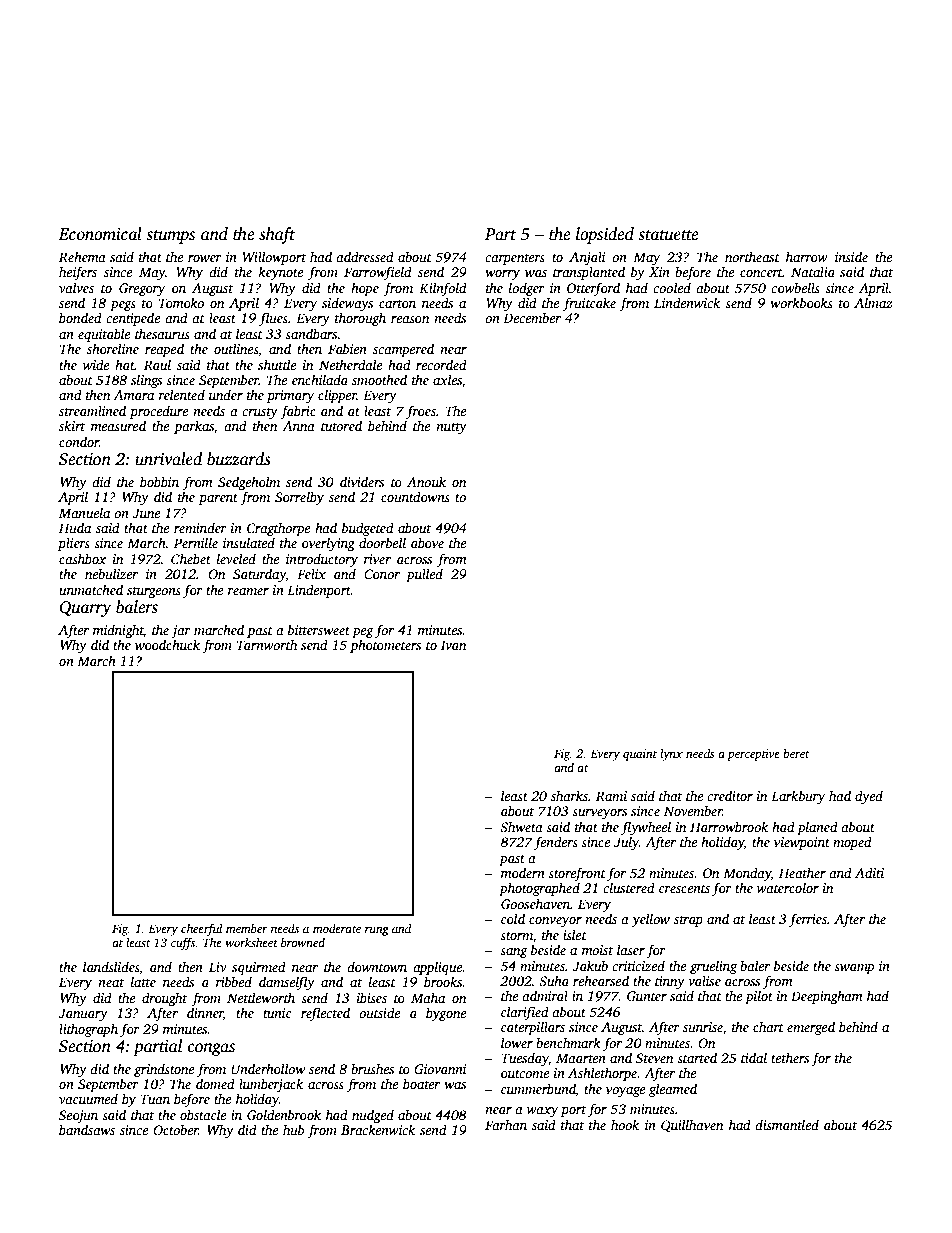  What do you see at coordinates (247, 928) in the image?
I see `member` at bounding box center [247, 928].
